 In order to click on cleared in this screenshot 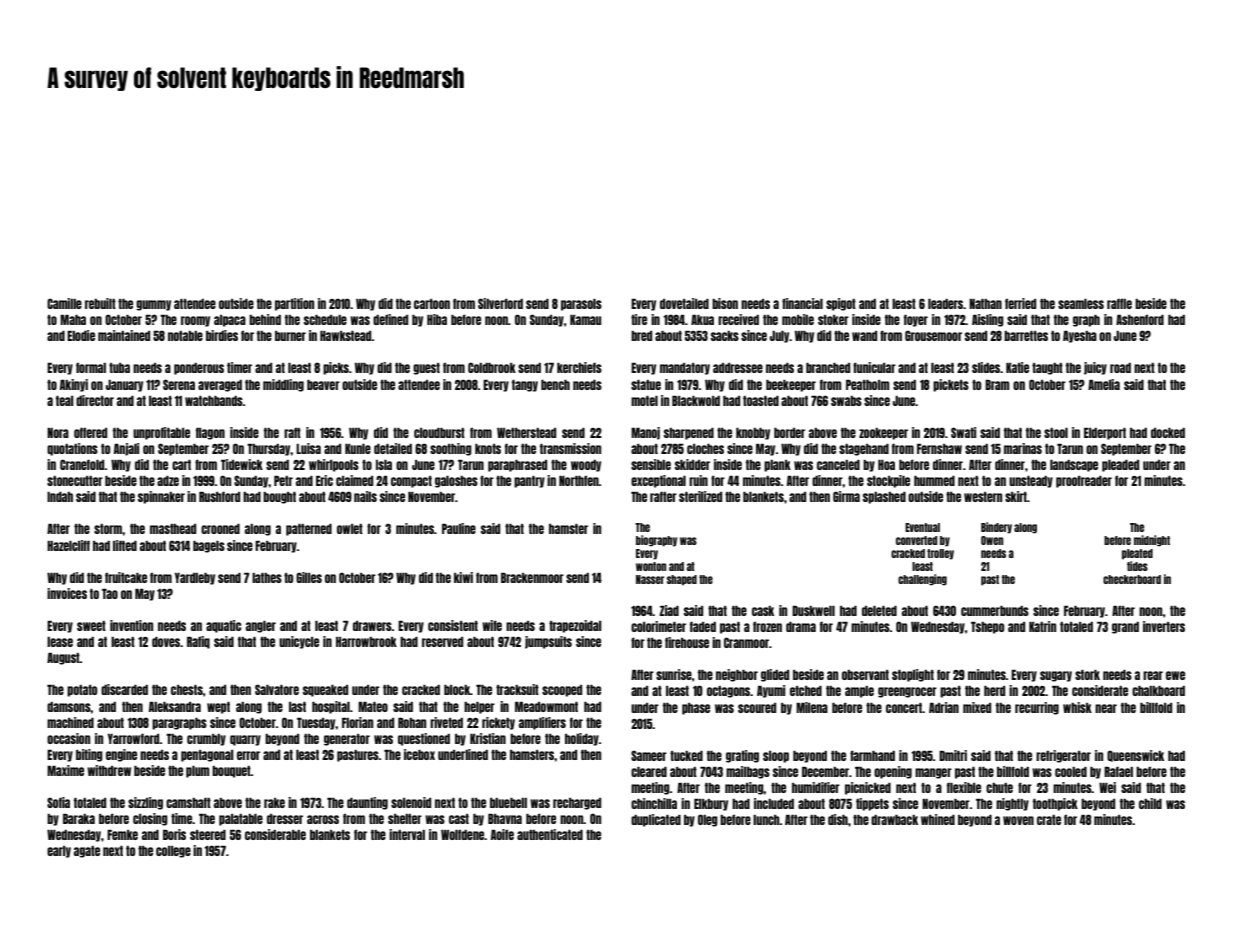, I will do `click(649, 772)`.
